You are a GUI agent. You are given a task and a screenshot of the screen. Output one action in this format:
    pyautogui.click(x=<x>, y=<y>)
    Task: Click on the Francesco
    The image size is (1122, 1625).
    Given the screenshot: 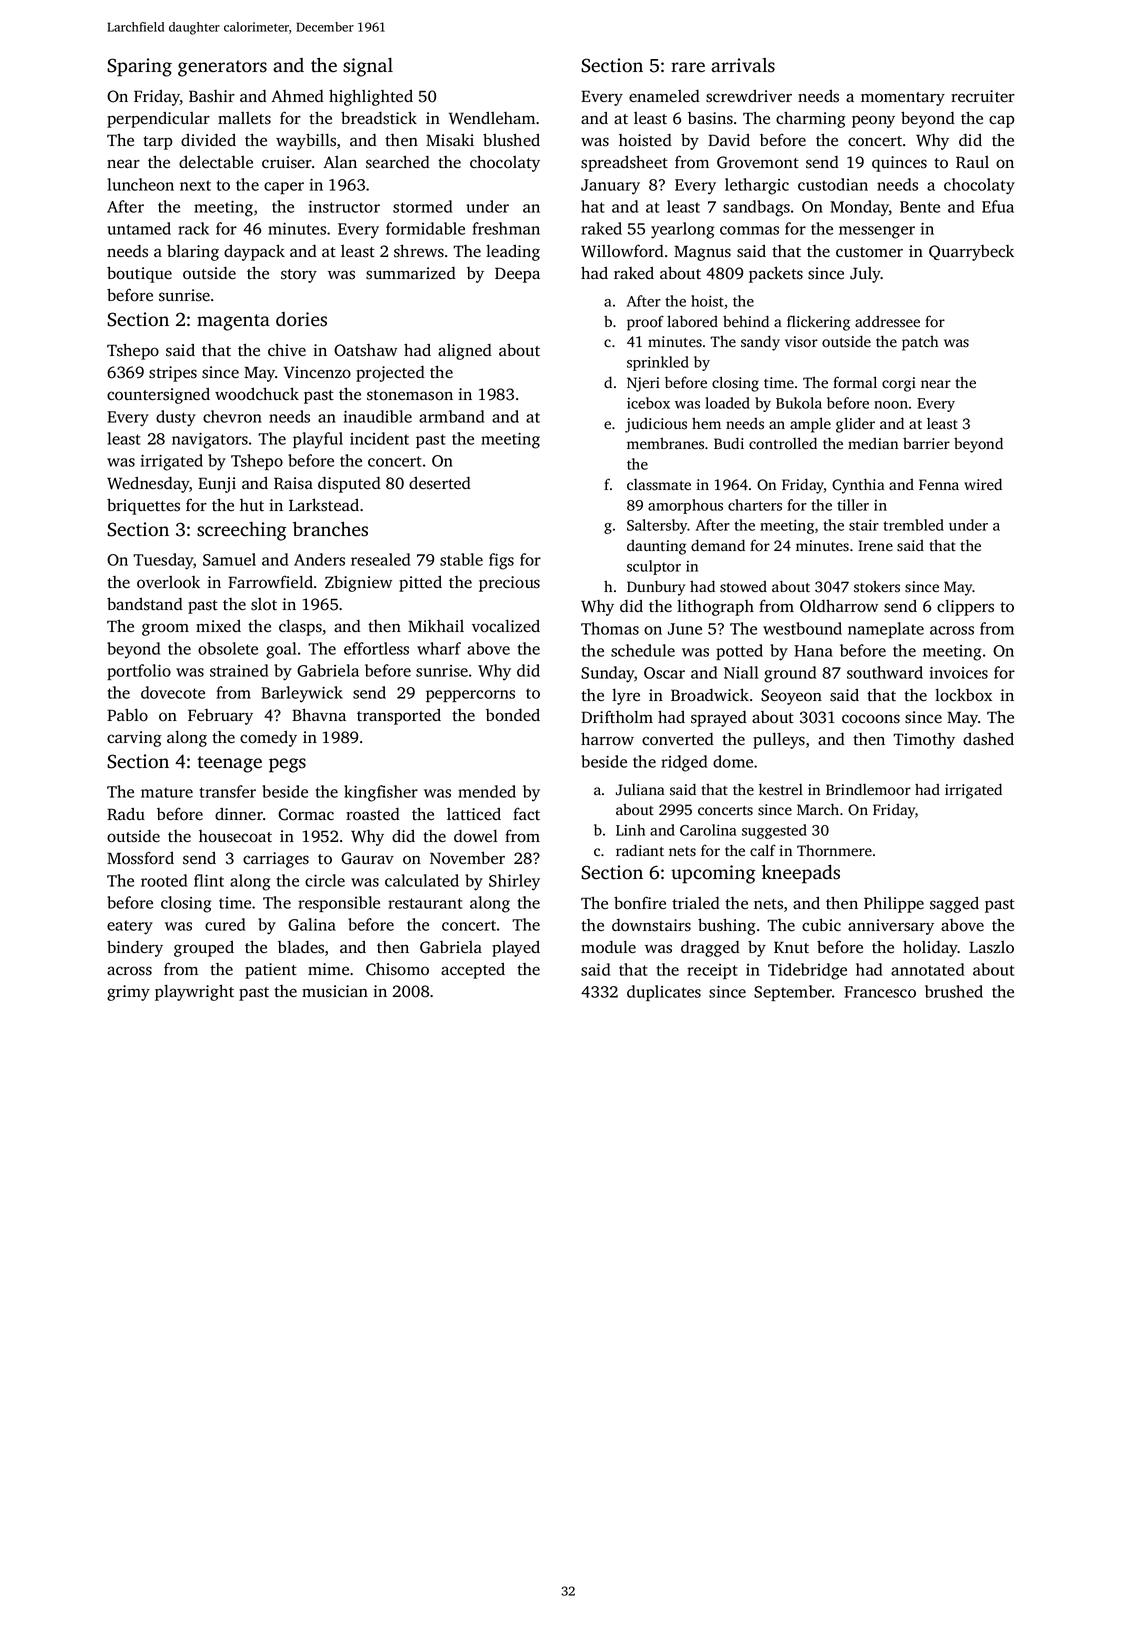 What is the action you would take?
    pyautogui.click(x=880, y=992)
